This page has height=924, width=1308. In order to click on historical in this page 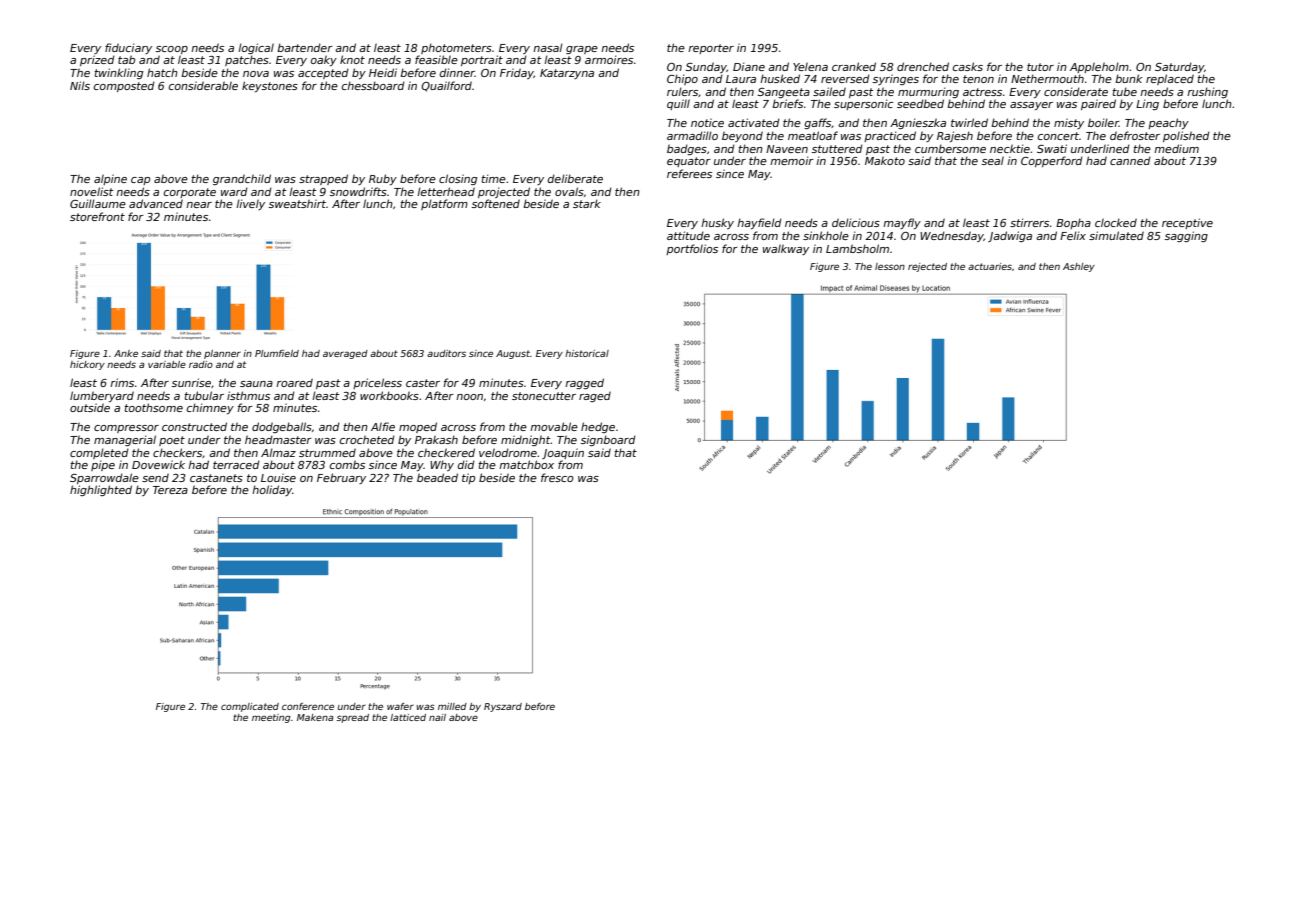, I will do `click(587, 353)`.
